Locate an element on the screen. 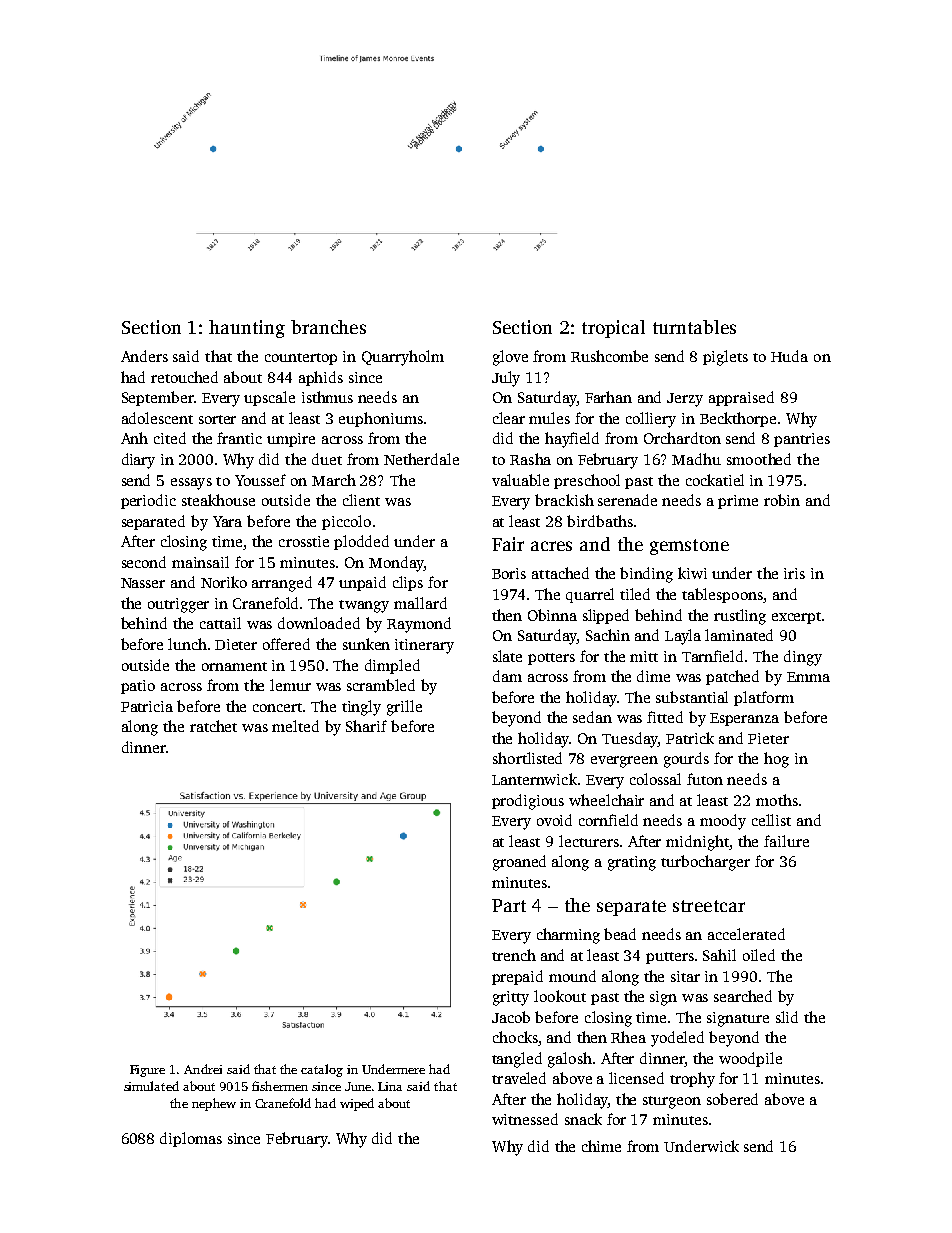 This screenshot has height=1233, width=952. cockatiel is located at coordinates (715, 480).
